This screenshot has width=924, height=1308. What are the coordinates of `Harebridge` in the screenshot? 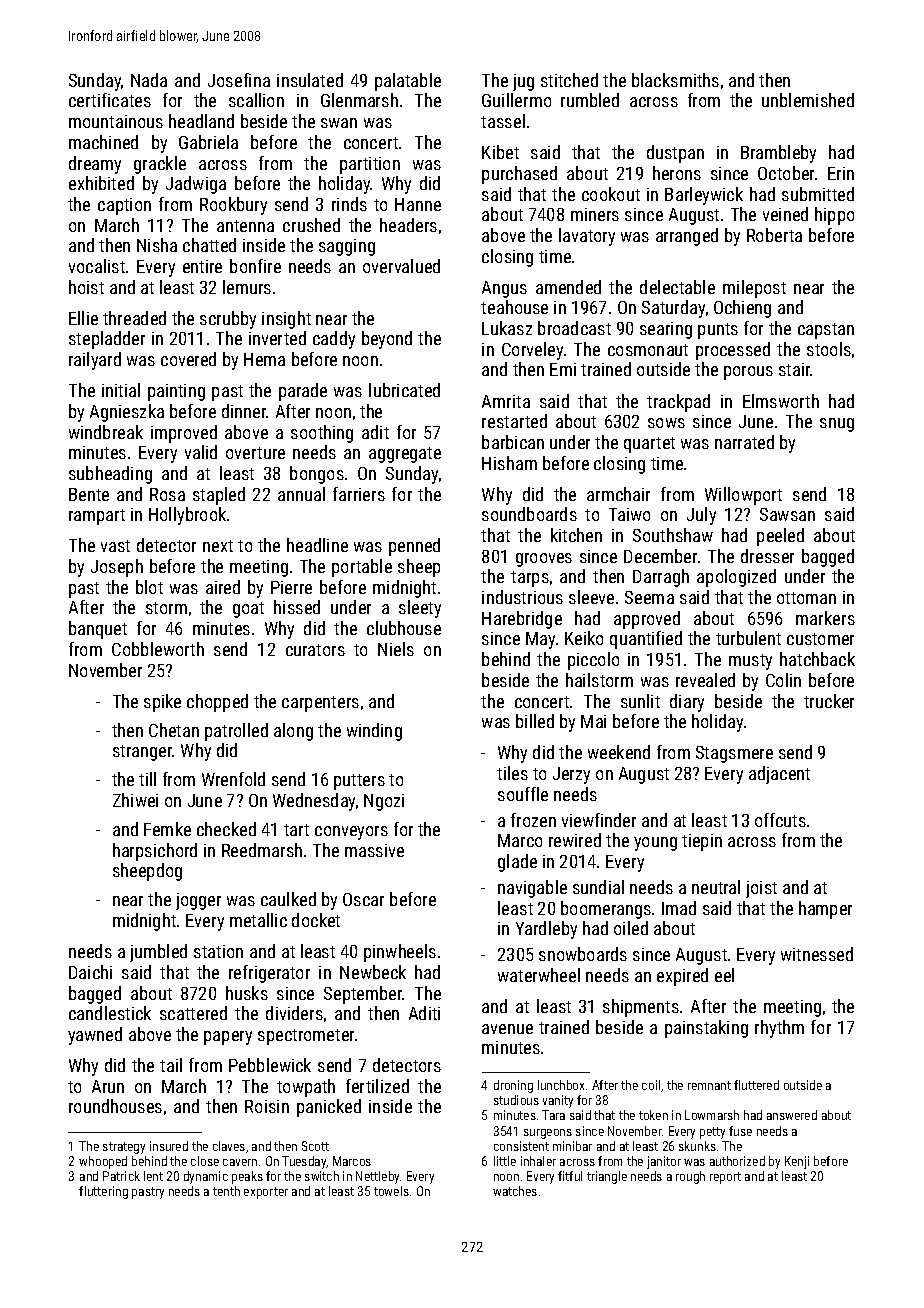 It's located at (522, 620).
